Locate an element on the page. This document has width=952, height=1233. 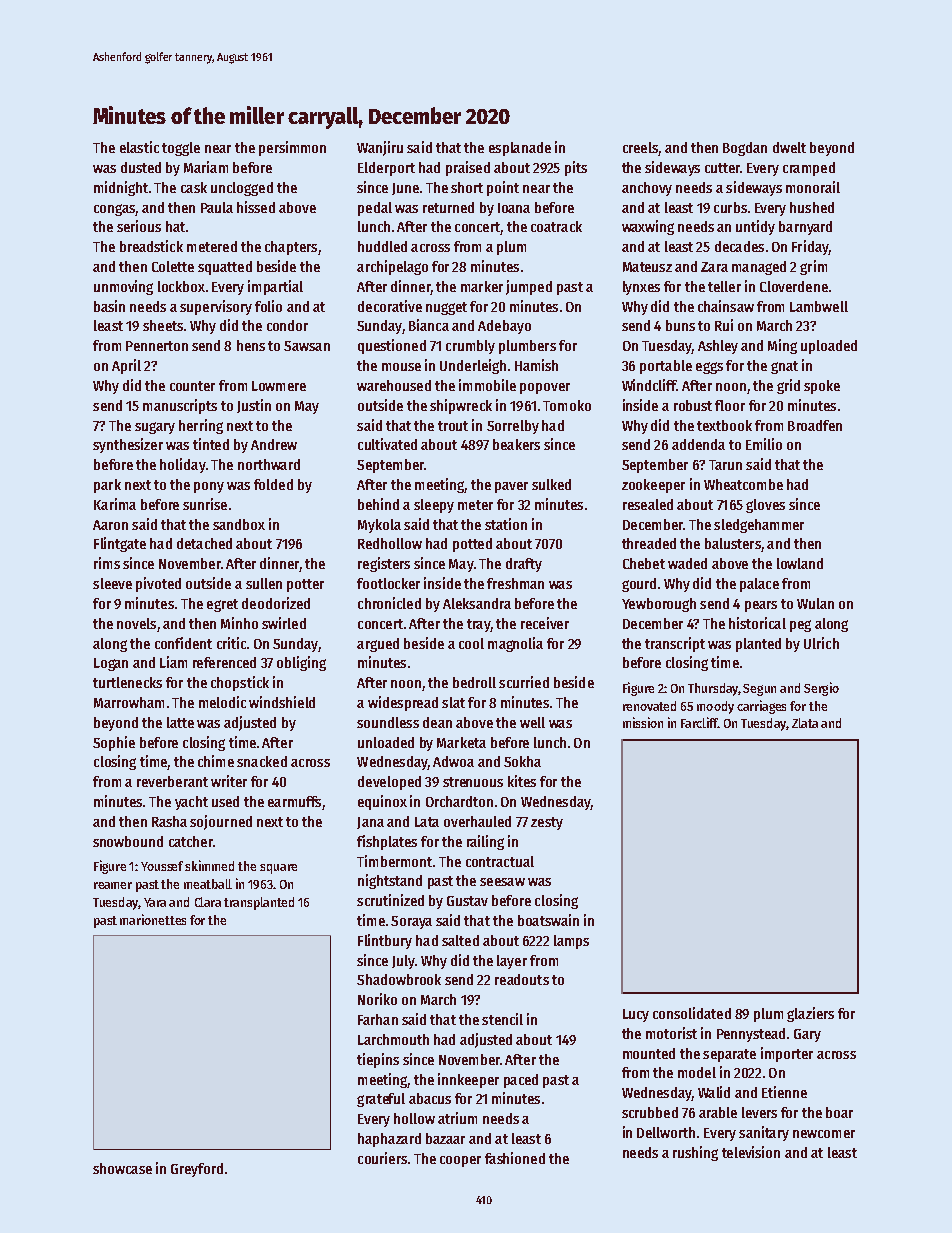
Wanjiru is located at coordinates (380, 148).
